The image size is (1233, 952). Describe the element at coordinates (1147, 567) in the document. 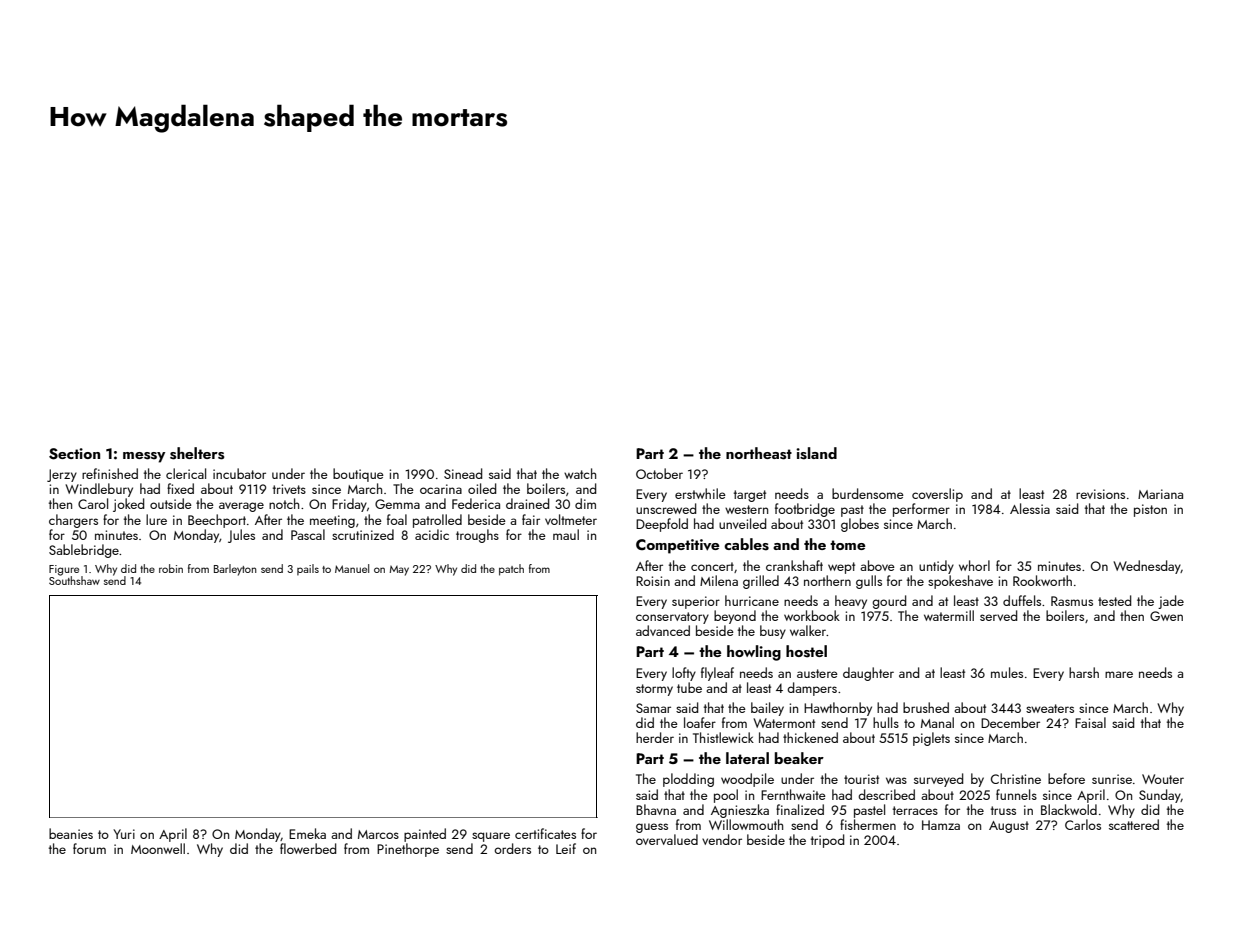

I see `Wednesday` at that location.
